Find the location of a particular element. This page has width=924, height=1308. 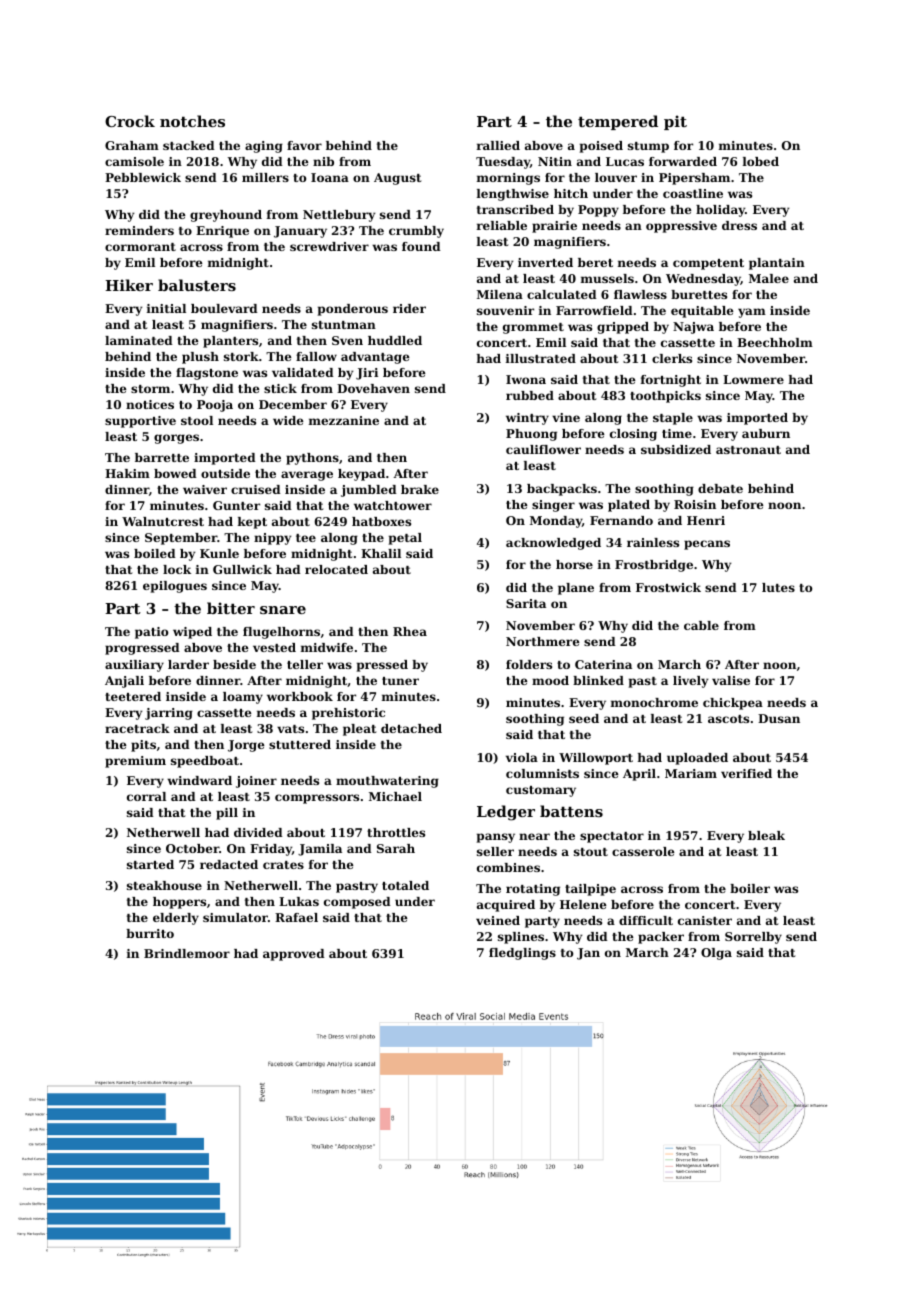

approved is located at coordinates (294, 955).
